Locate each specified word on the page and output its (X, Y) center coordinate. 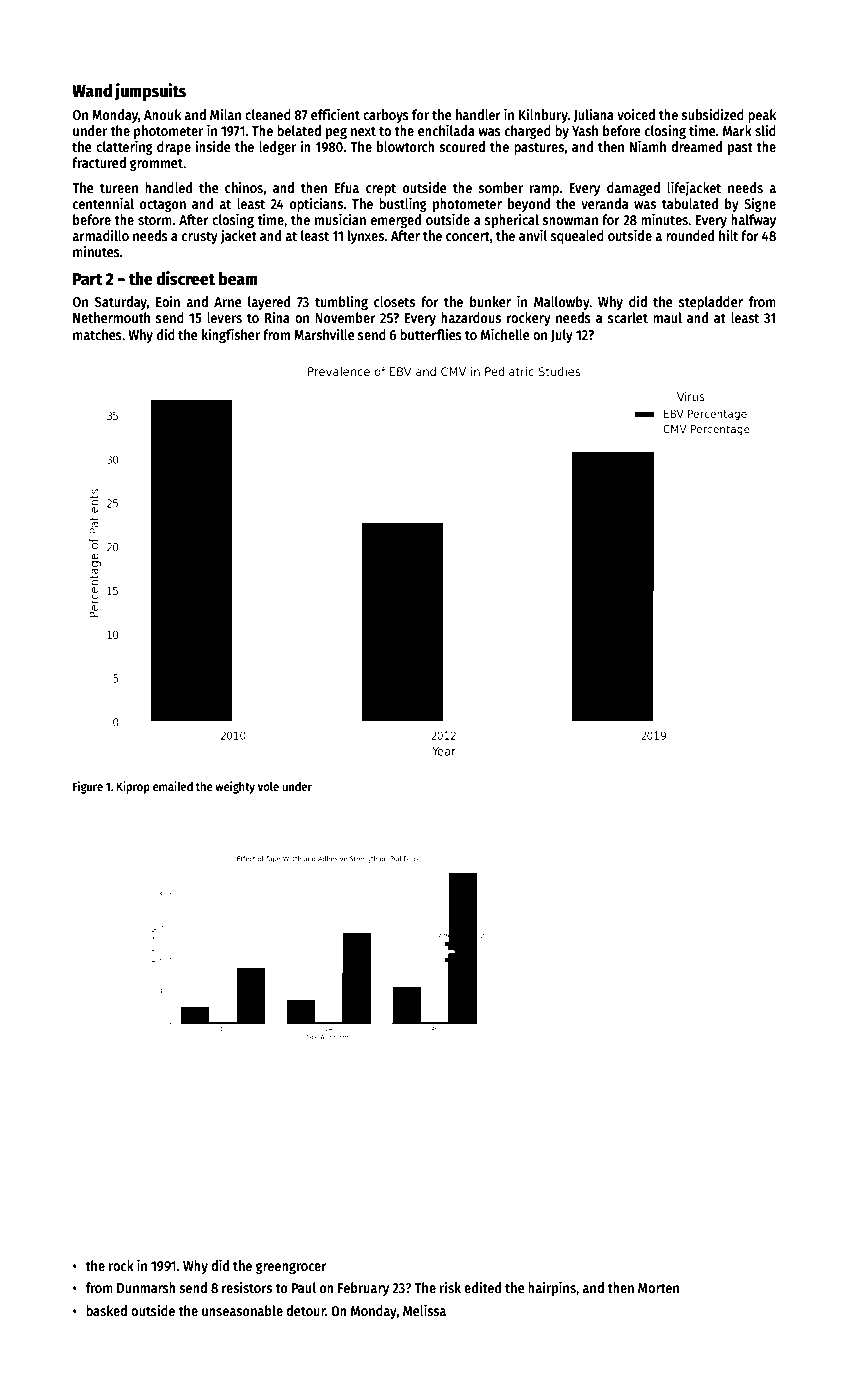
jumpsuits (150, 92)
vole (268, 786)
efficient (335, 114)
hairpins (552, 1288)
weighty (235, 787)
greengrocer (291, 1268)
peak (762, 116)
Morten (658, 1288)
